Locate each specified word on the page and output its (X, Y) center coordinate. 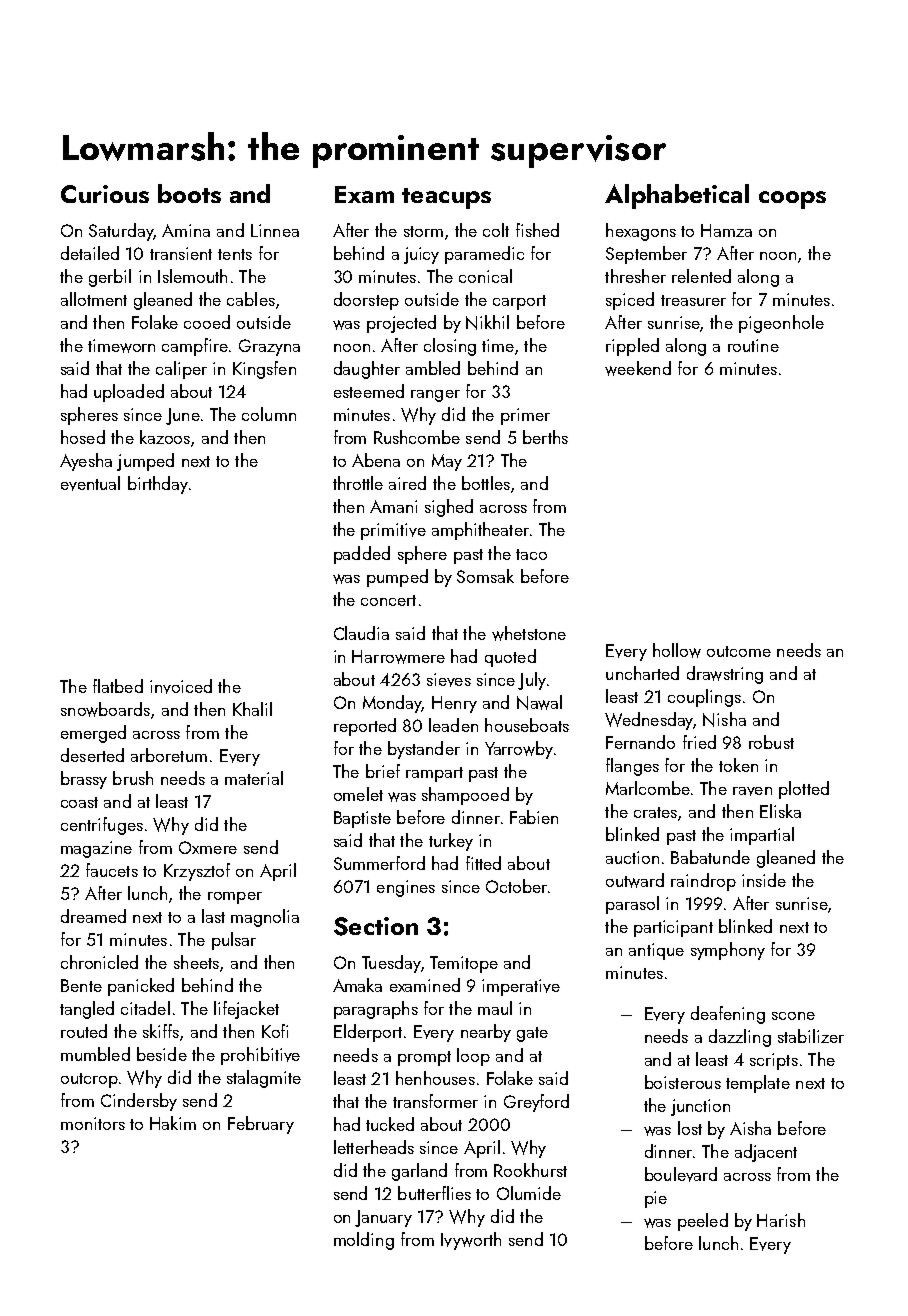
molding (364, 1241)
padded (362, 555)
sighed (449, 508)
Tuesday (391, 964)
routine (753, 345)
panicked (141, 987)
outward (635, 880)
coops (792, 200)
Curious (105, 194)
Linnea (275, 230)
